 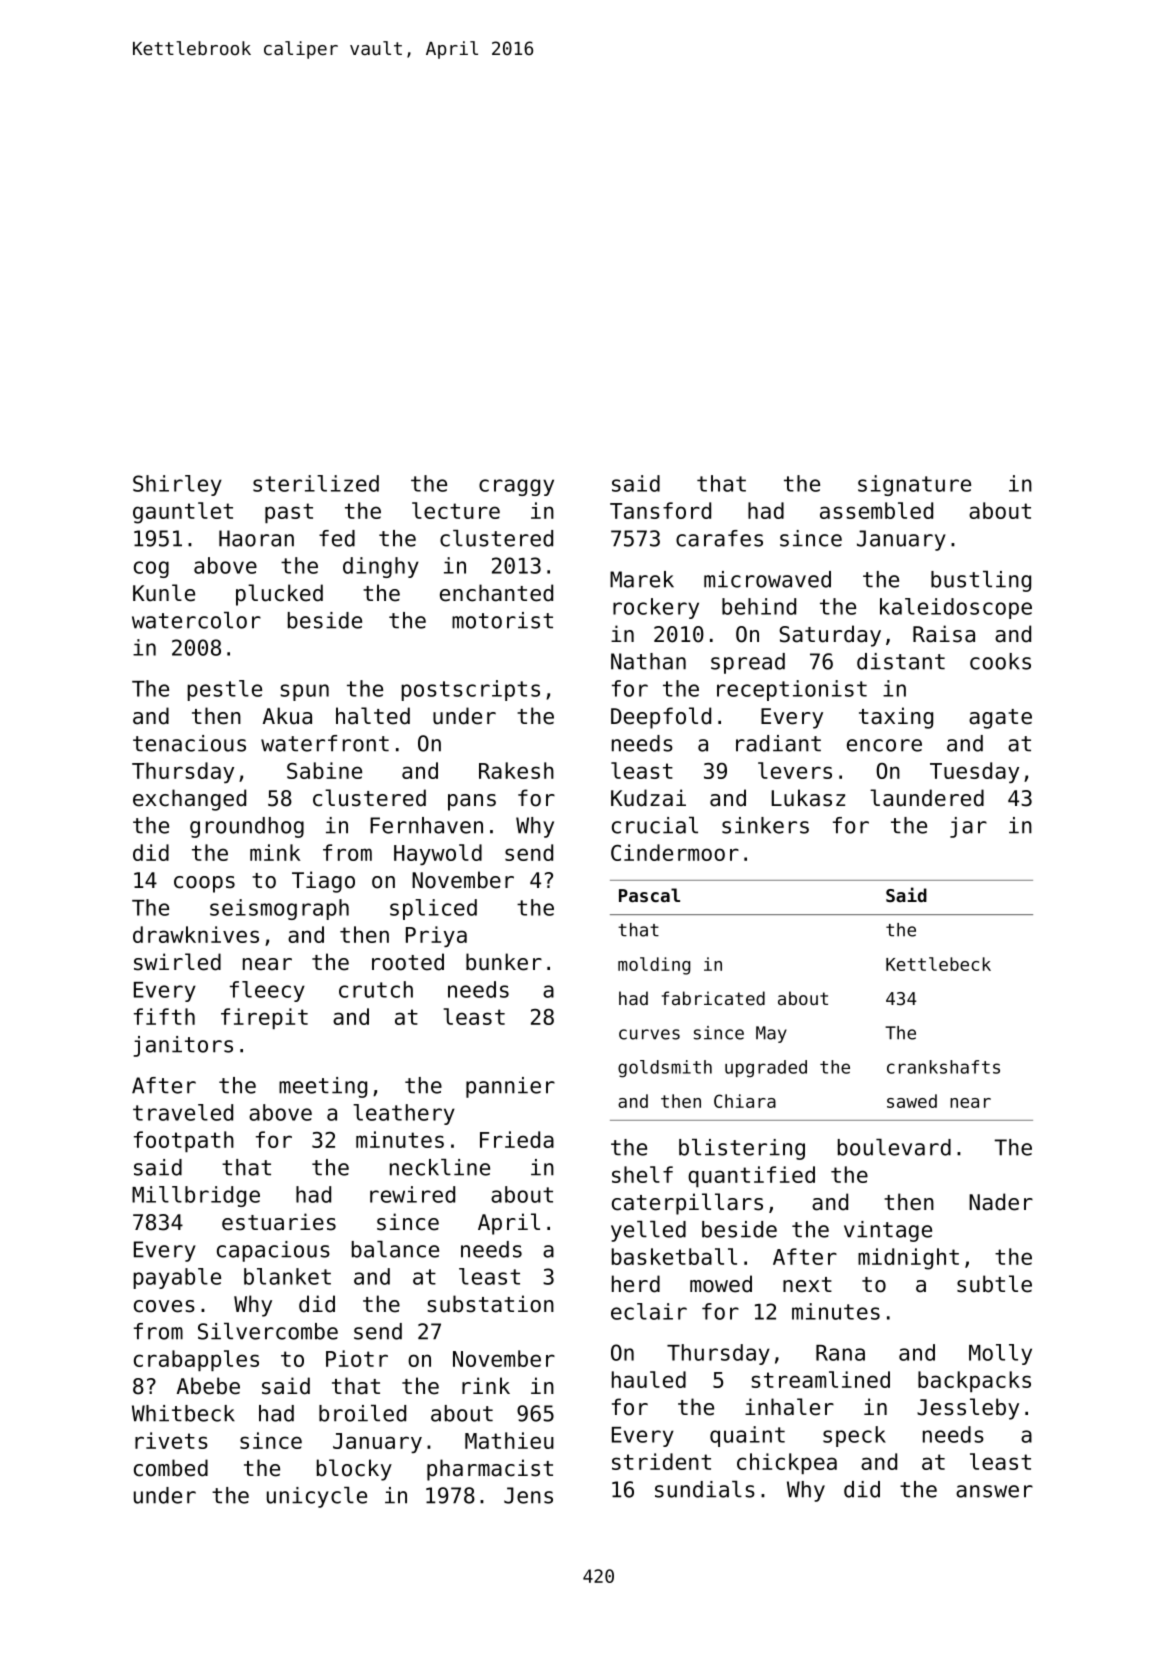 I want to click on blocky, so click(x=354, y=1470).
